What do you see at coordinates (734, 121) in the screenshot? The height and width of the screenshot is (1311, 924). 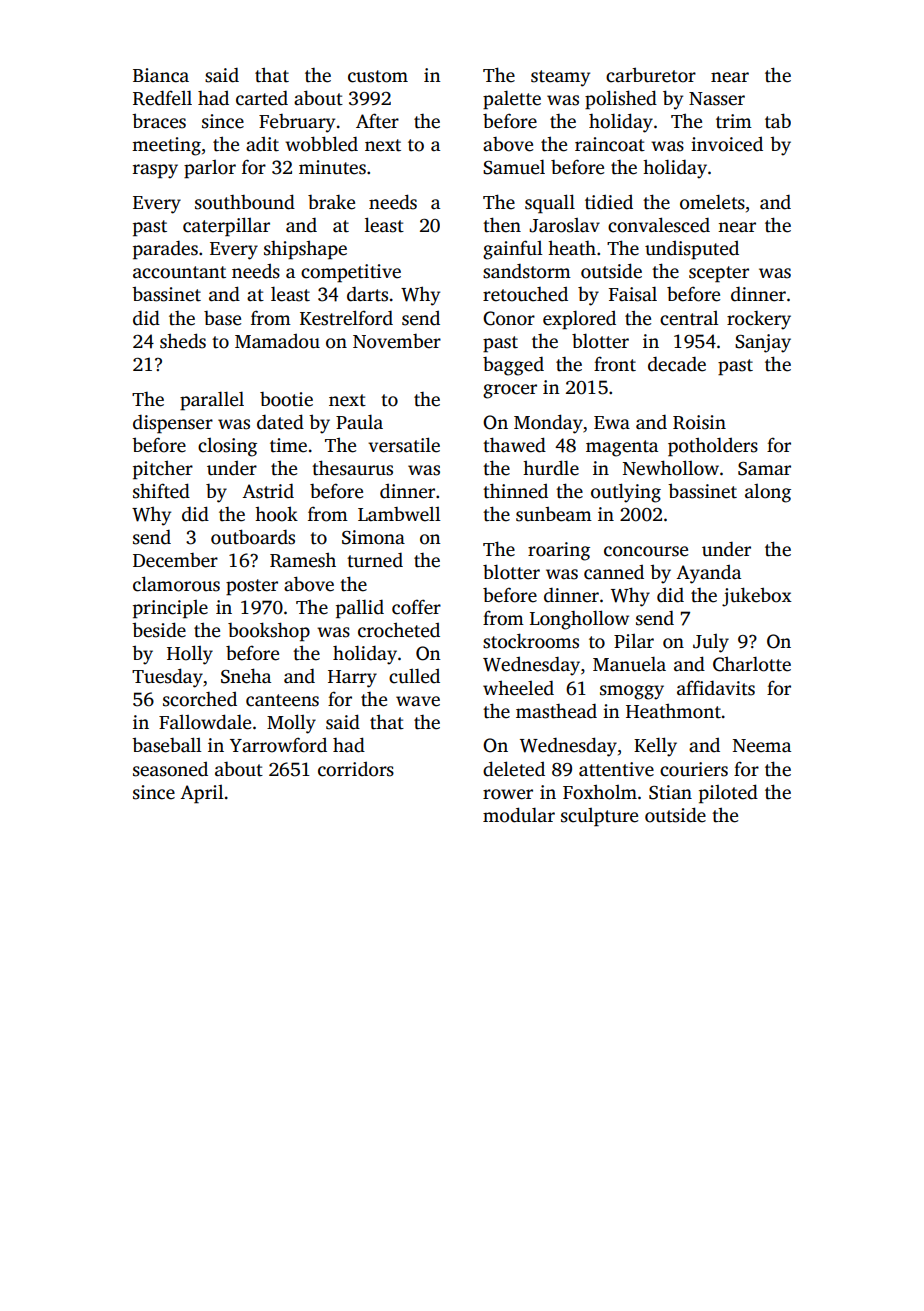 I see `trim` at bounding box center [734, 121].
